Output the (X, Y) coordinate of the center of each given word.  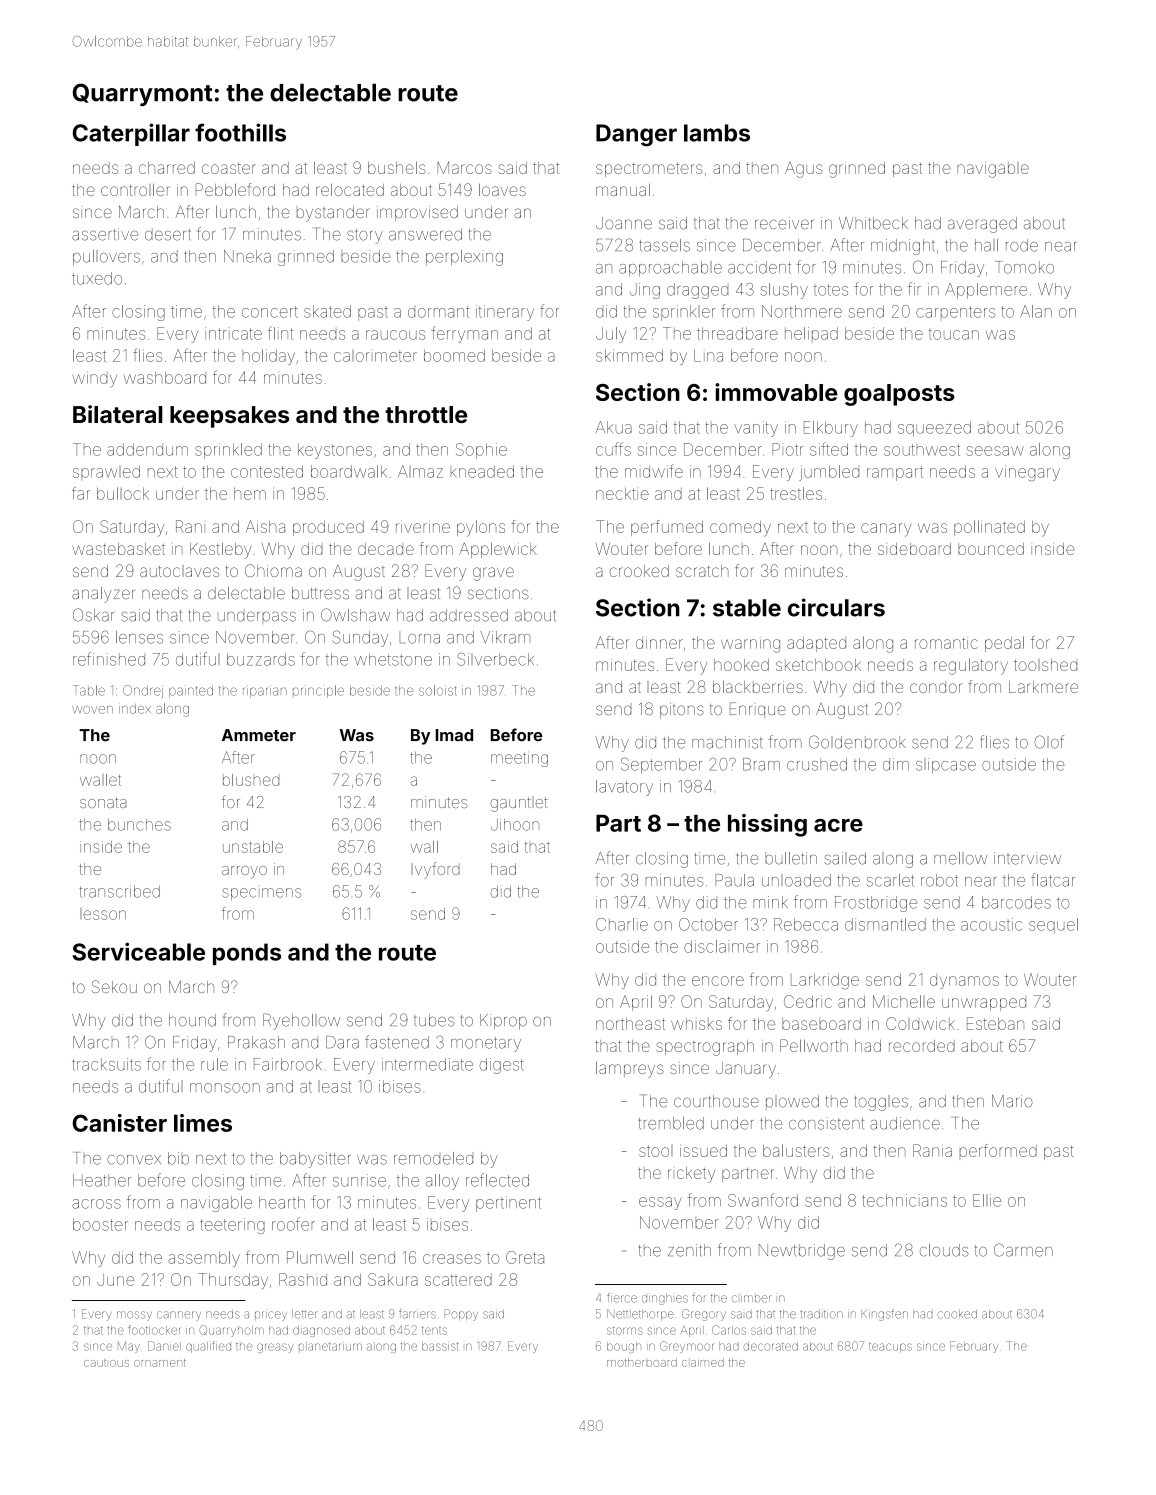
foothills (240, 132)
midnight (903, 247)
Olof (1049, 742)
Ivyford (435, 870)
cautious (106, 1363)
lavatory (624, 788)
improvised (417, 213)
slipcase (946, 766)
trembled (671, 1123)
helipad (811, 333)
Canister (120, 1123)
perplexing (464, 258)
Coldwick (920, 1023)
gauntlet (519, 804)
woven (92, 710)
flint (280, 333)
